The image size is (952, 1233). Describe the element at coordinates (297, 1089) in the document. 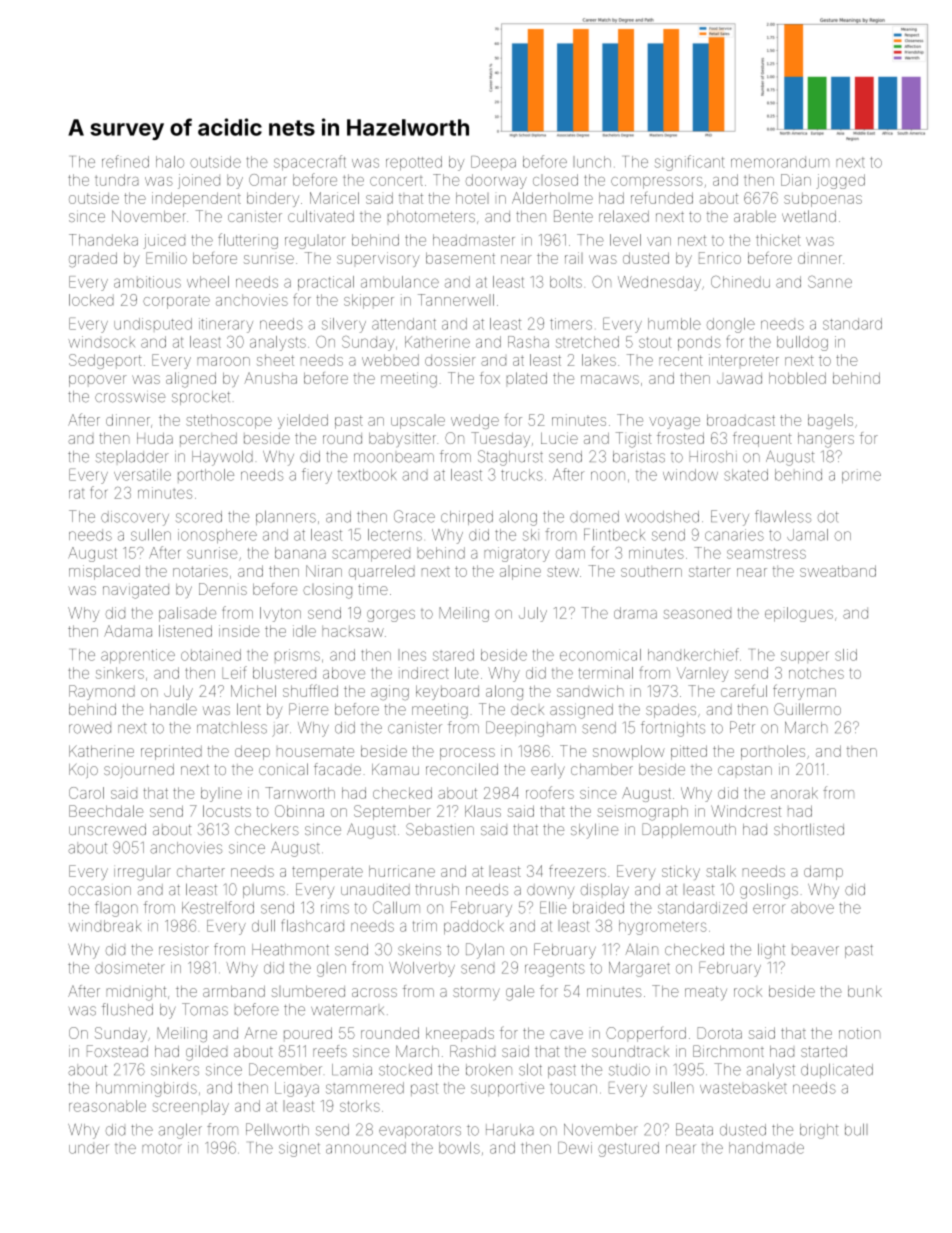

I see `Ligaya` at that location.
